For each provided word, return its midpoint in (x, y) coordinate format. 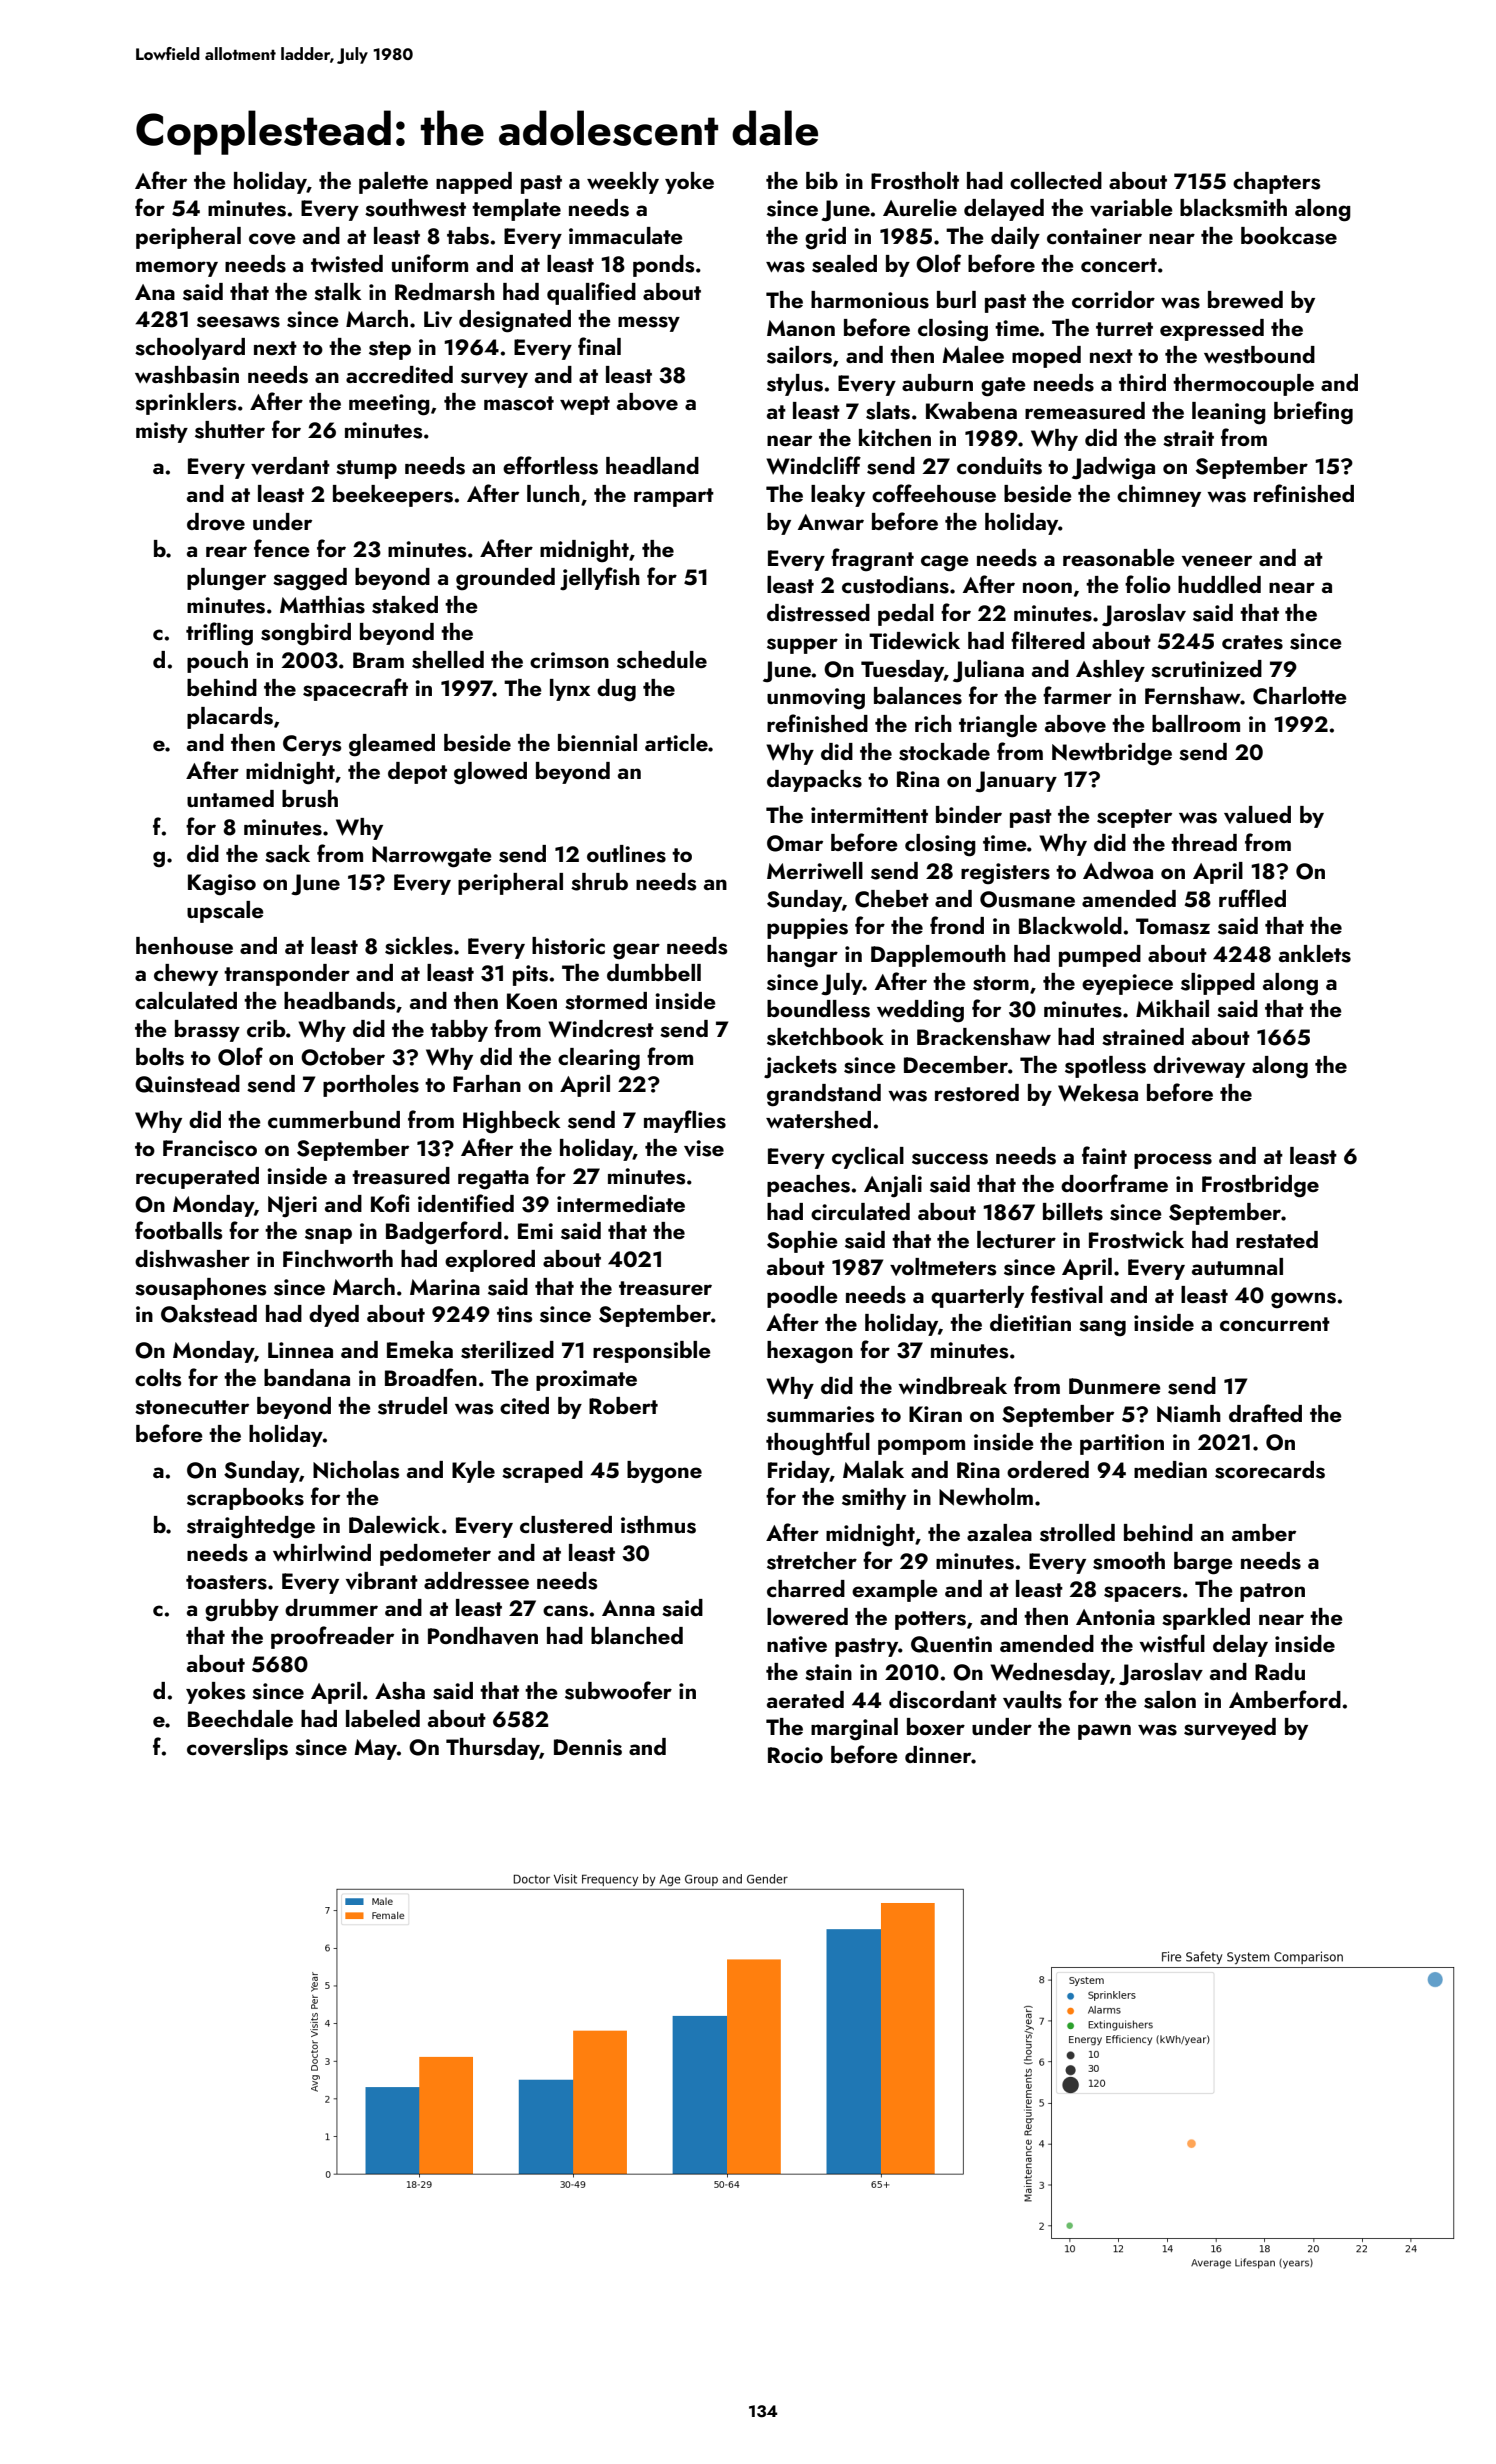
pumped (1100, 956)
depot (417, 773)
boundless (818, 1009)
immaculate (626, 235)
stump (366, 469)
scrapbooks (245, 1499)
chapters (1276, 183)
